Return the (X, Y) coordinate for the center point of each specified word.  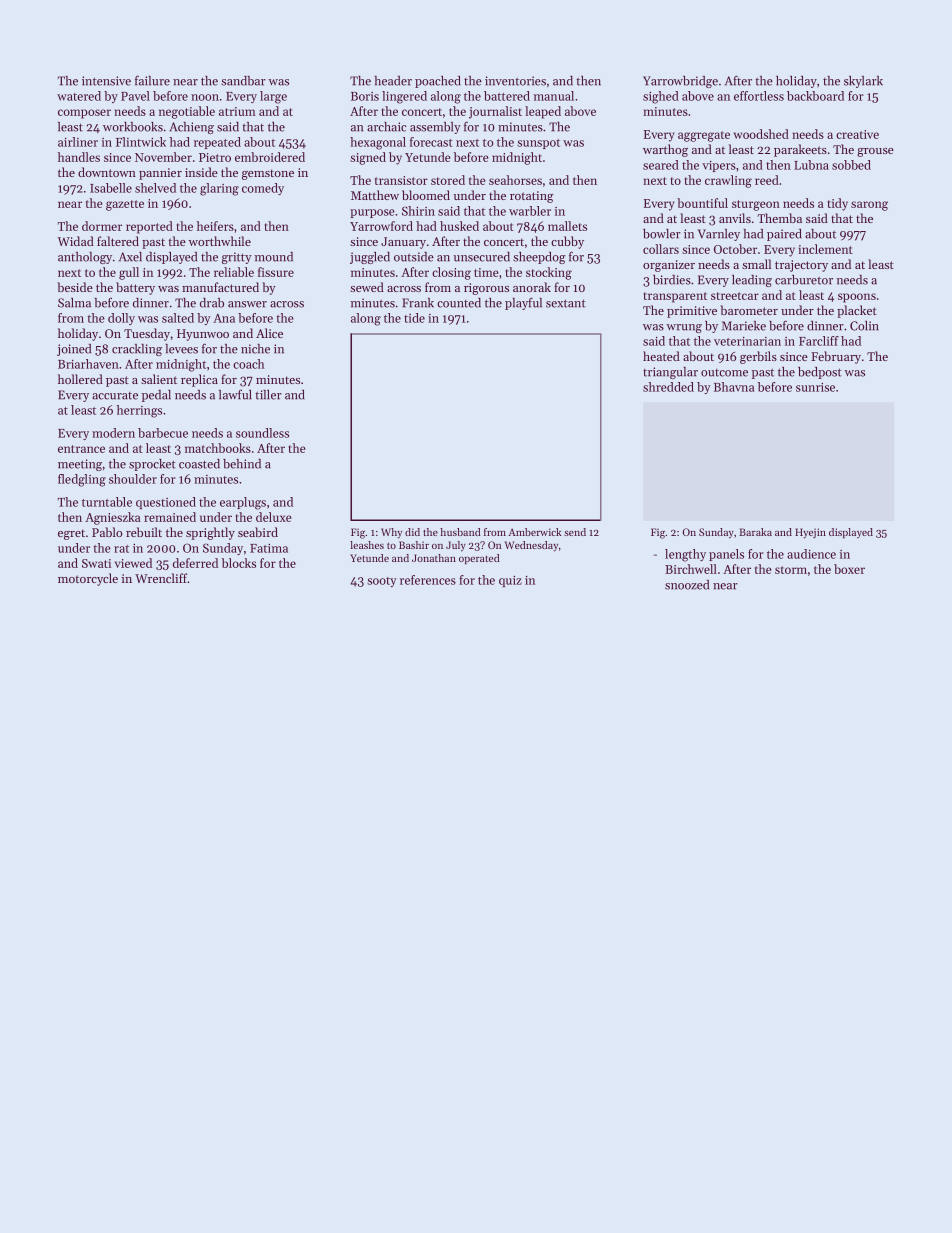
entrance (81, 449)
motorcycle (88, 579)
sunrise (815, 387)
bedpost (820, 373)
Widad (75, 241)
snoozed (687, 585)
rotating (532, 197)
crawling (728, 181)
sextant (566, 303)
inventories (515, 81)
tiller (268, 395)
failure (152, 80)
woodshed (761, 134)
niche (255, 349)
